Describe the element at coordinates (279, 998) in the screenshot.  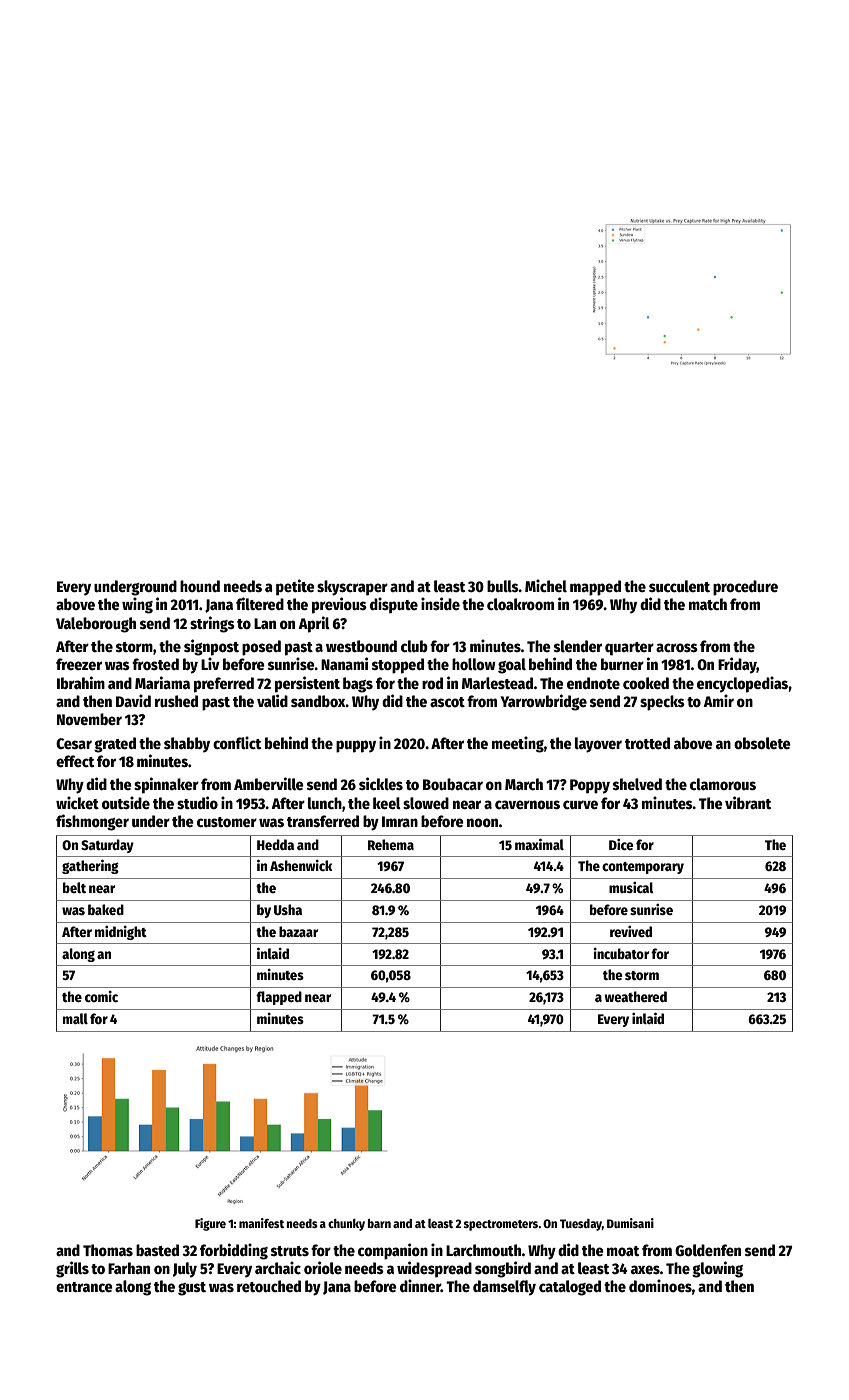
I see `flapped` at that location.
